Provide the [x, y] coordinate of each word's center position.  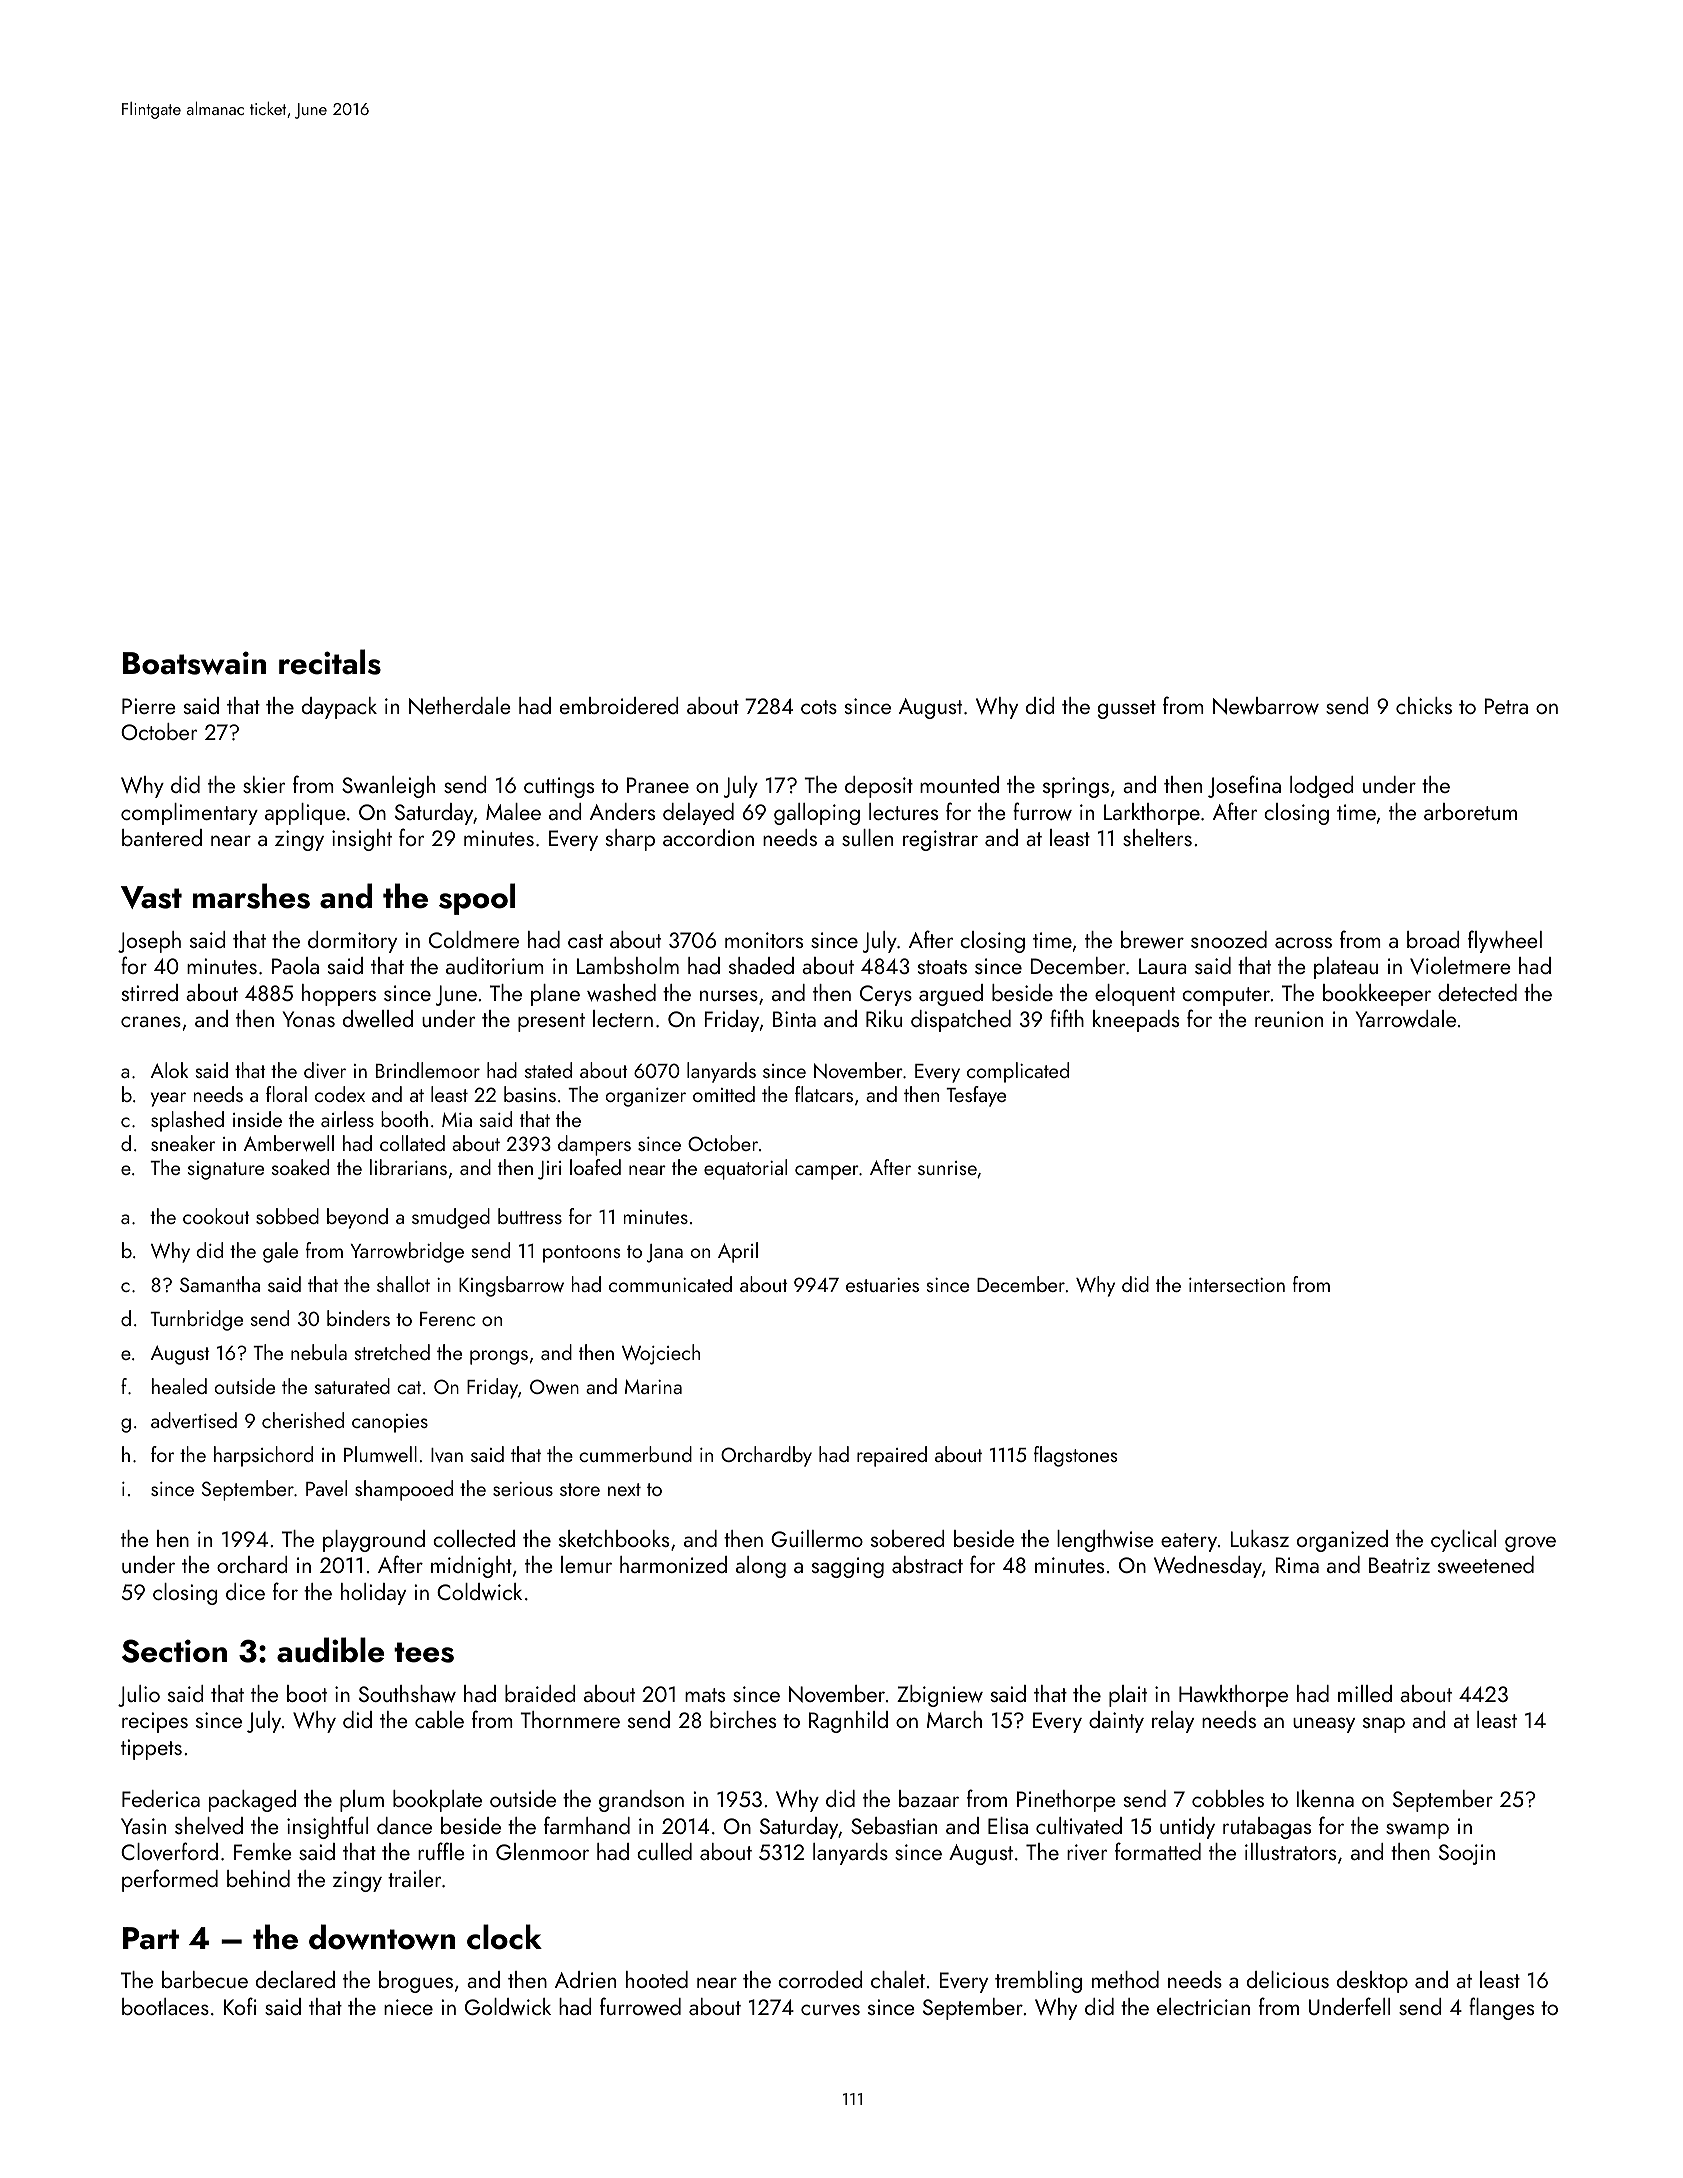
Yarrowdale [1406, 1018]
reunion [1289, 1019]
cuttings [559, 787]
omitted [724, 1094]
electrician [1203, 2006]
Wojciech [661, 1354]
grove [1530, 1544]
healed [179, 1386]
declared [295, 1979]
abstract [927, 1564]
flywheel [1505, 941]
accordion [708, 837]
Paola [295, 965]
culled [664, 1851]
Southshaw [407, 1693]
